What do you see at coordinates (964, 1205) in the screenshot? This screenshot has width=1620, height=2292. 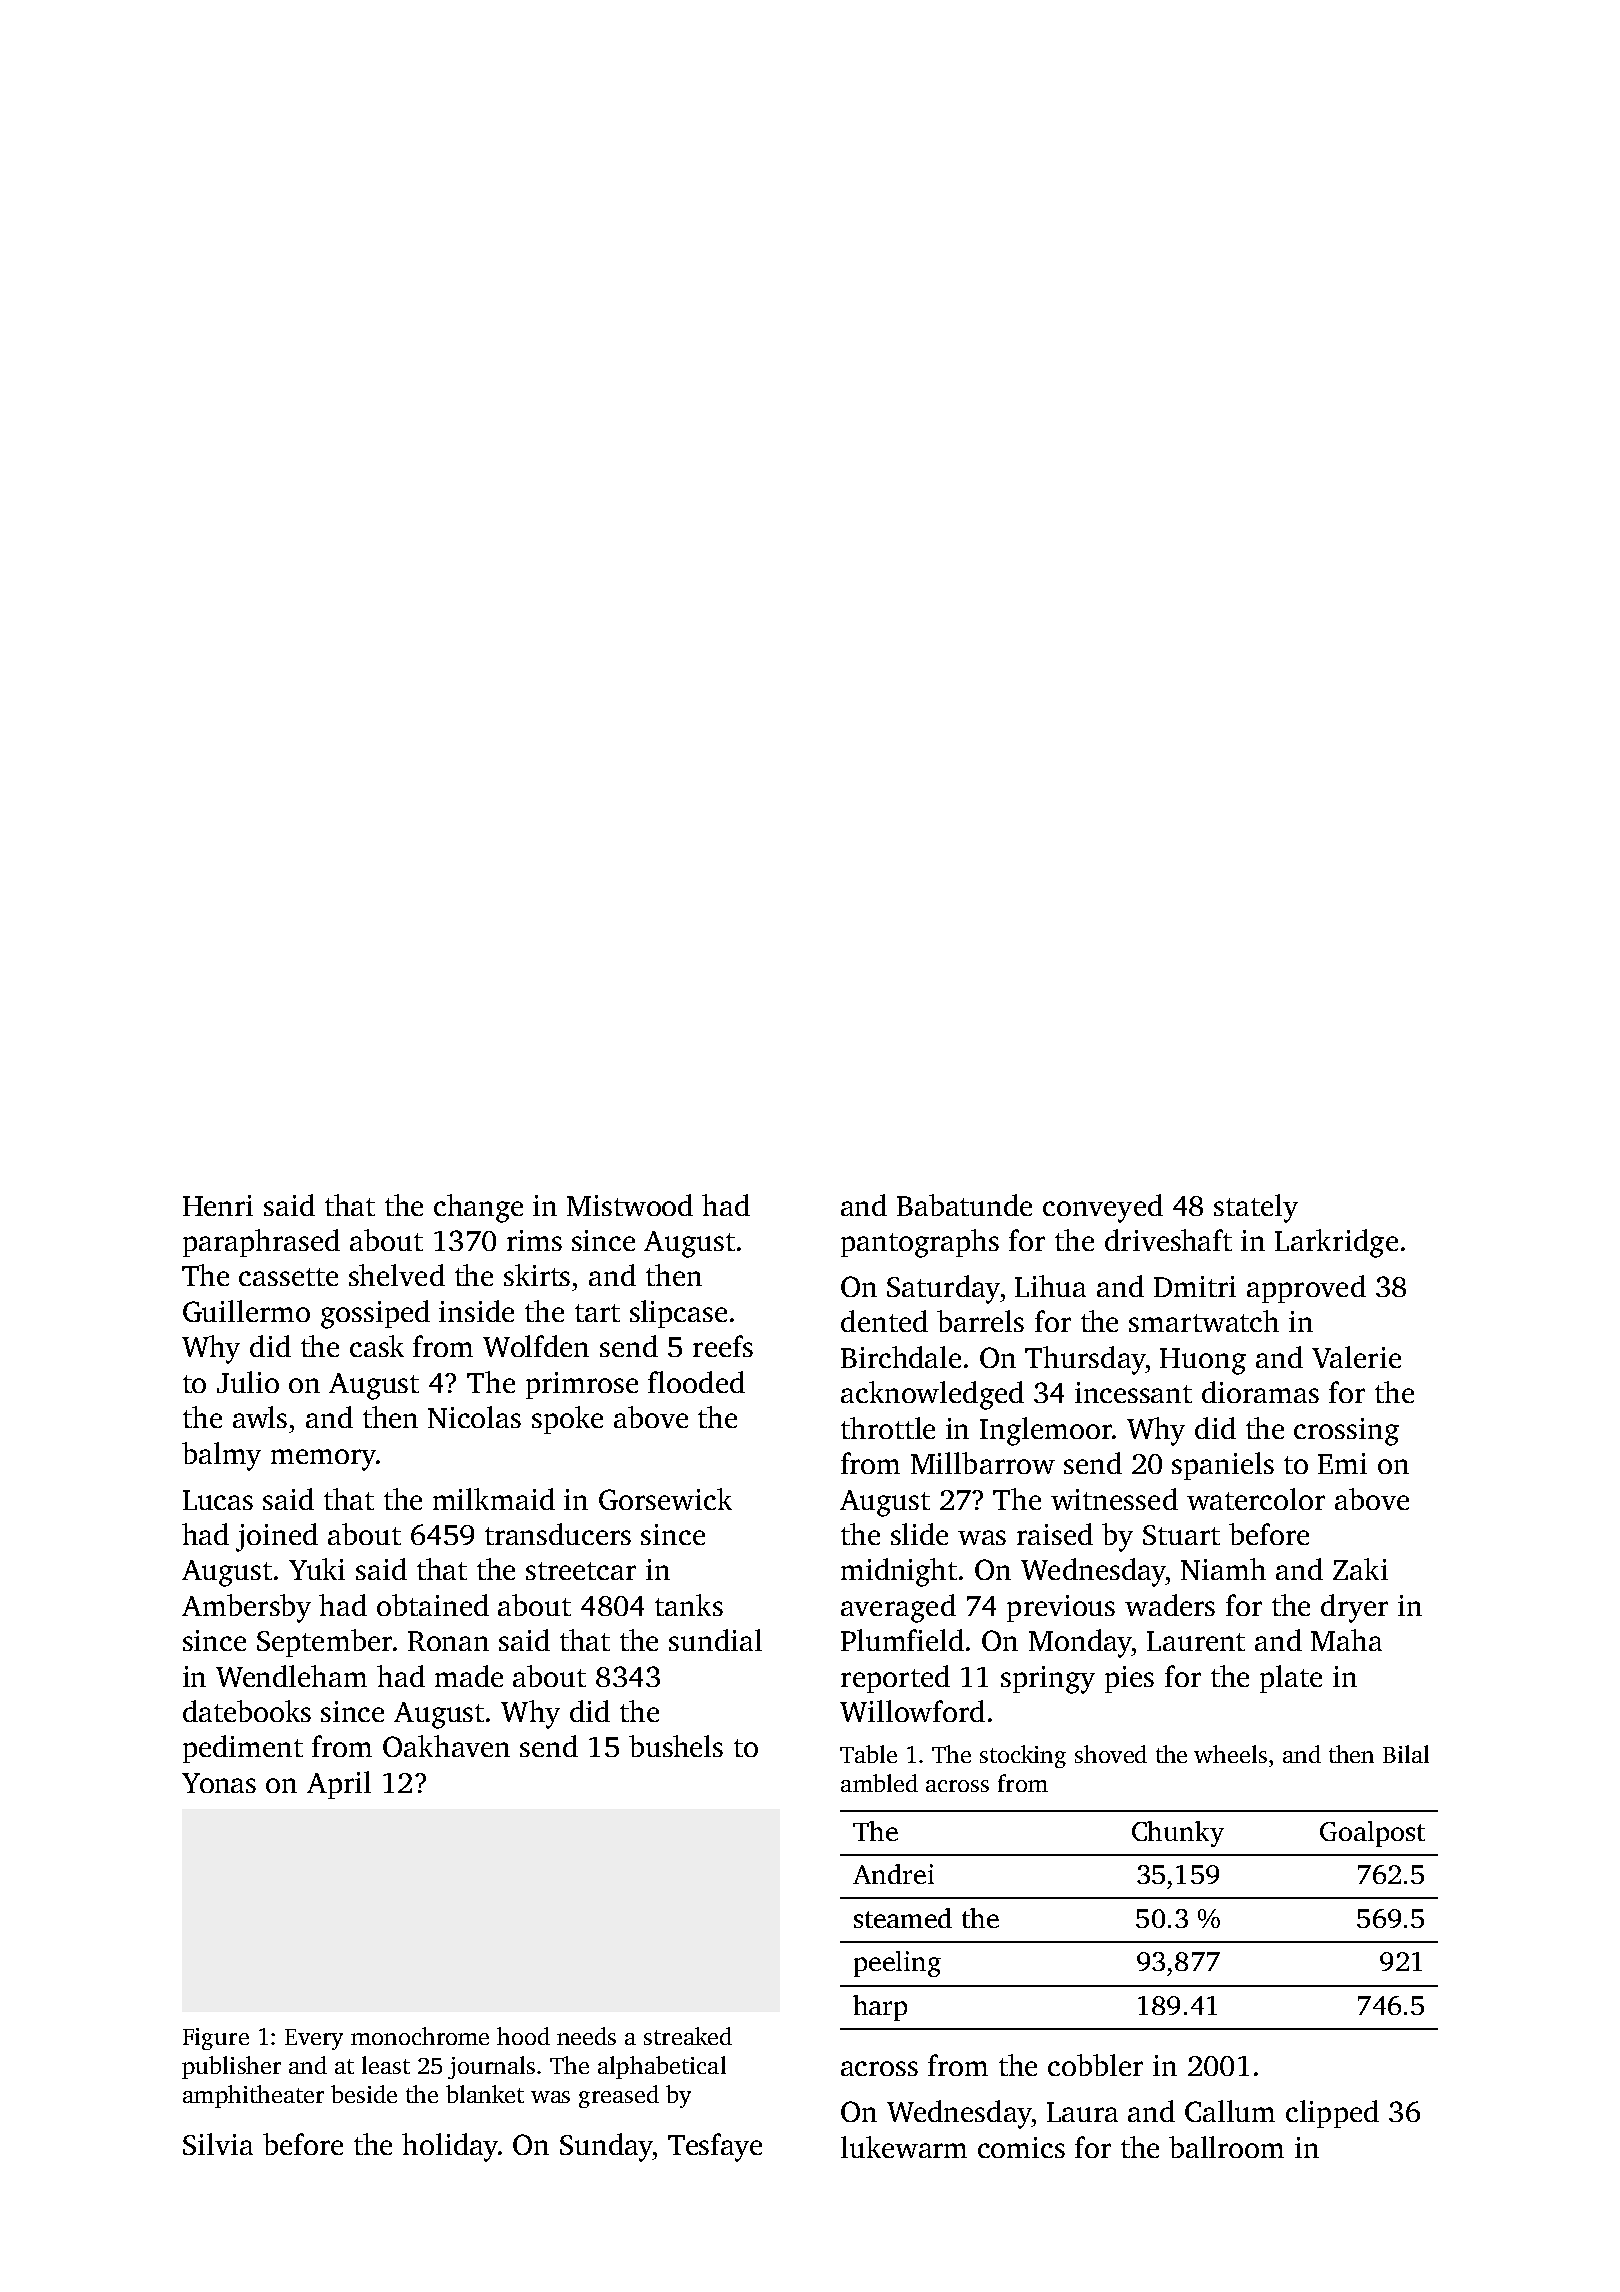 I see `Babatunde` at bounding box center [964, 1205].
